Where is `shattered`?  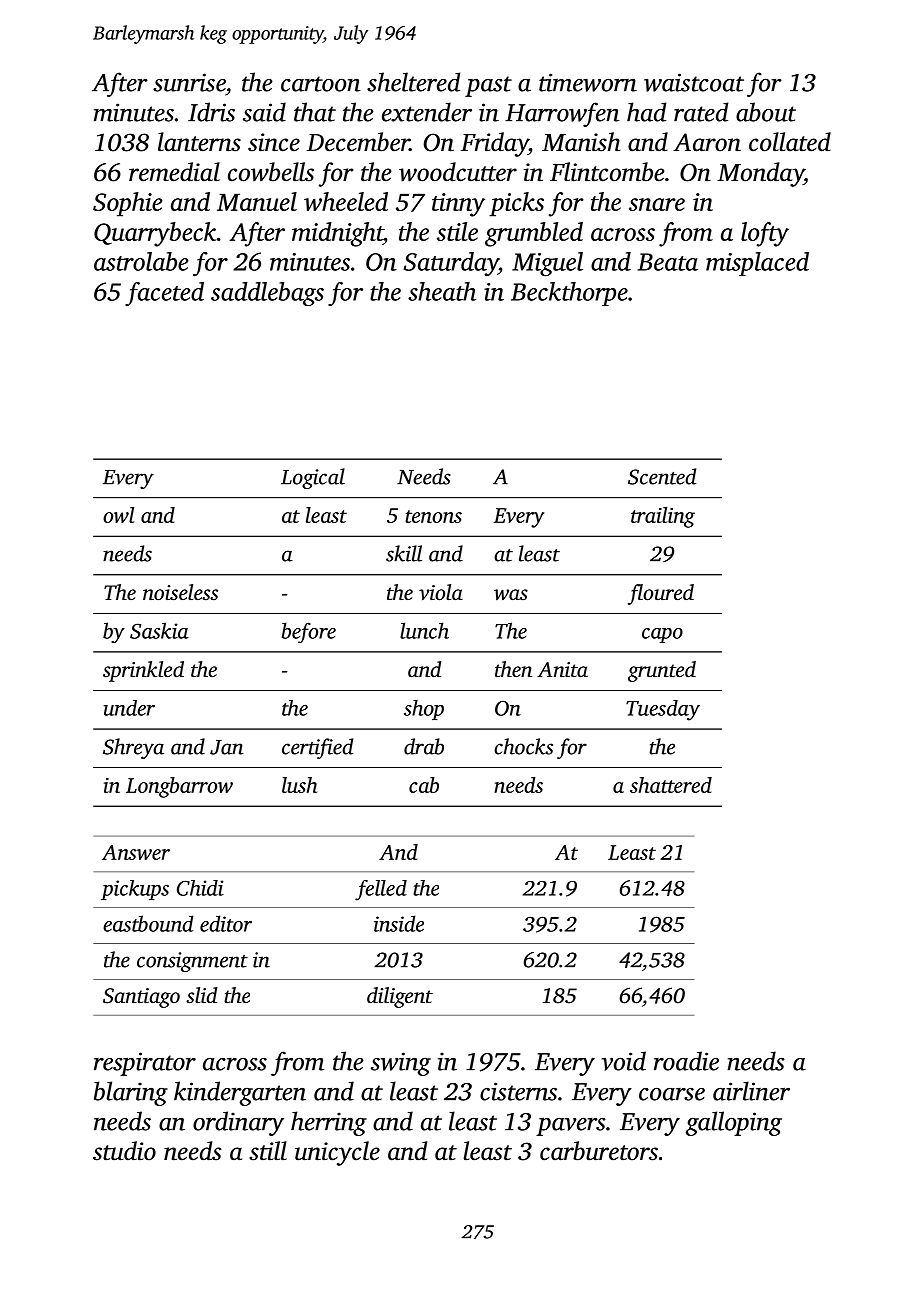 shattered is located at coordinates (671, 785).
